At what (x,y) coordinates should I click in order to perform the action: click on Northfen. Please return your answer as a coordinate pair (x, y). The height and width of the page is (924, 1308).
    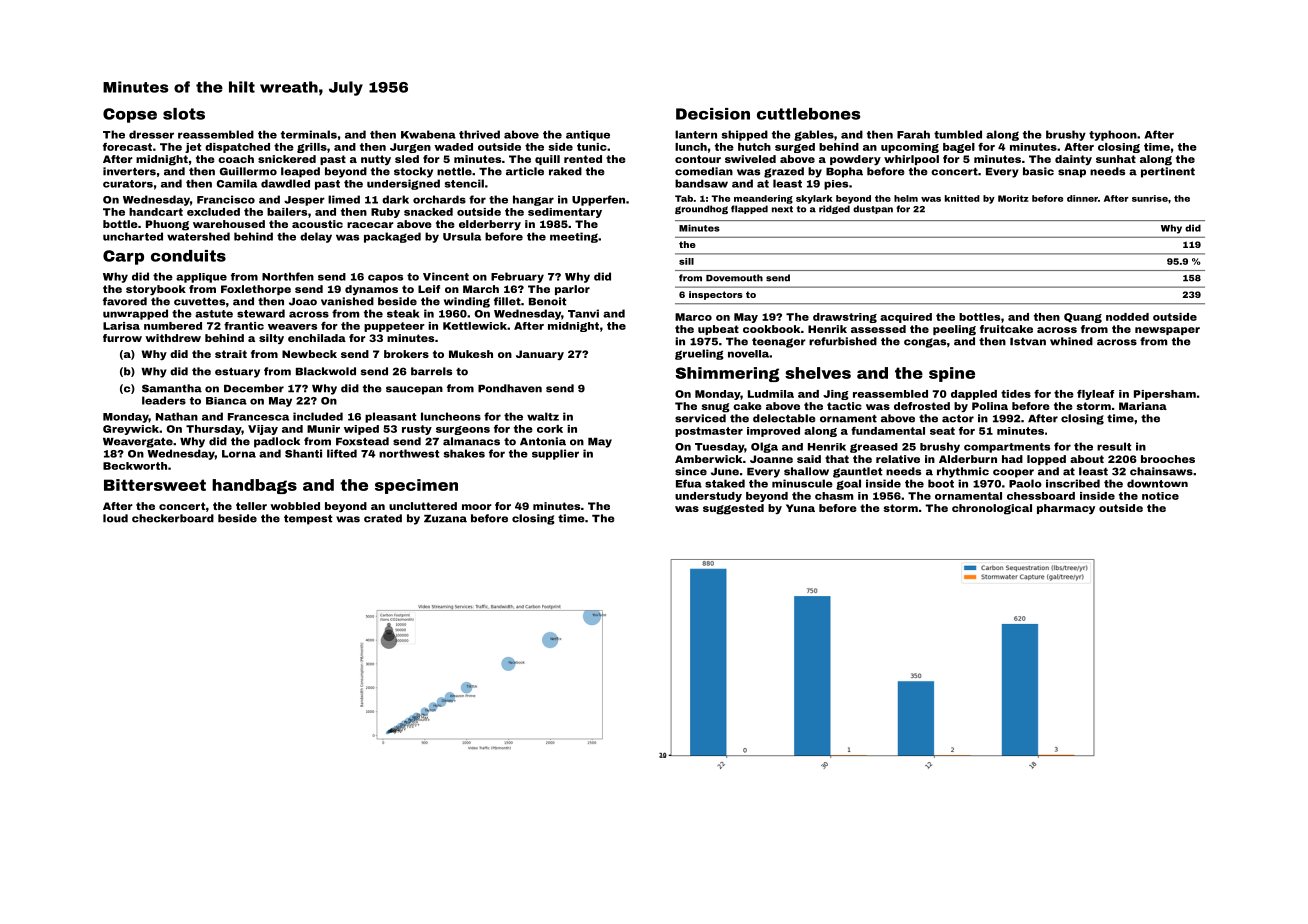
    Looking at the image, I should click on (288, 276).
